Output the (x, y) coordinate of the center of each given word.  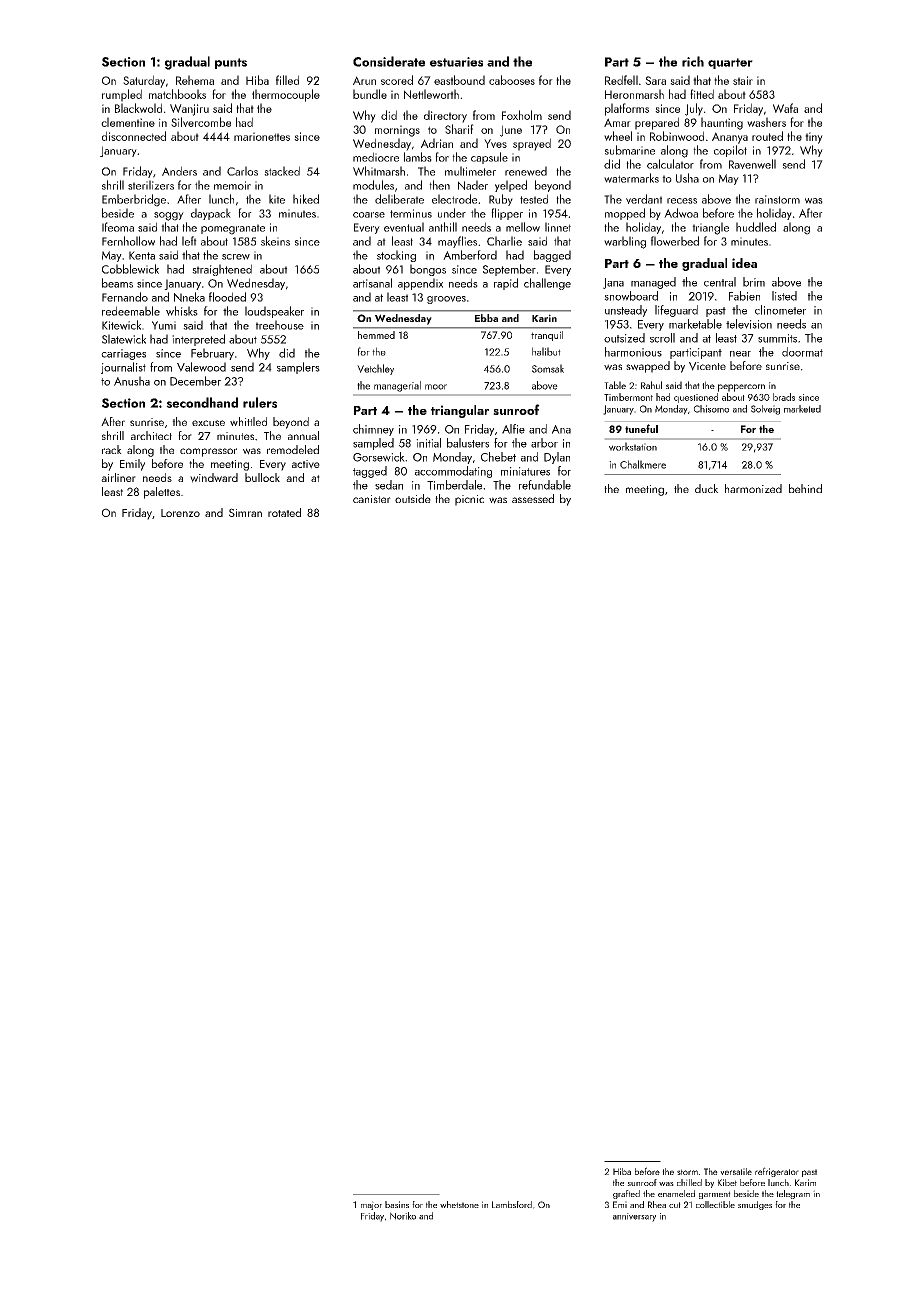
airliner (118, 477)
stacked (282, 171)
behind (805, 488)
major (371, 1205)
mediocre (376, 157)
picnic (469, 500)
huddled (756, 227)
